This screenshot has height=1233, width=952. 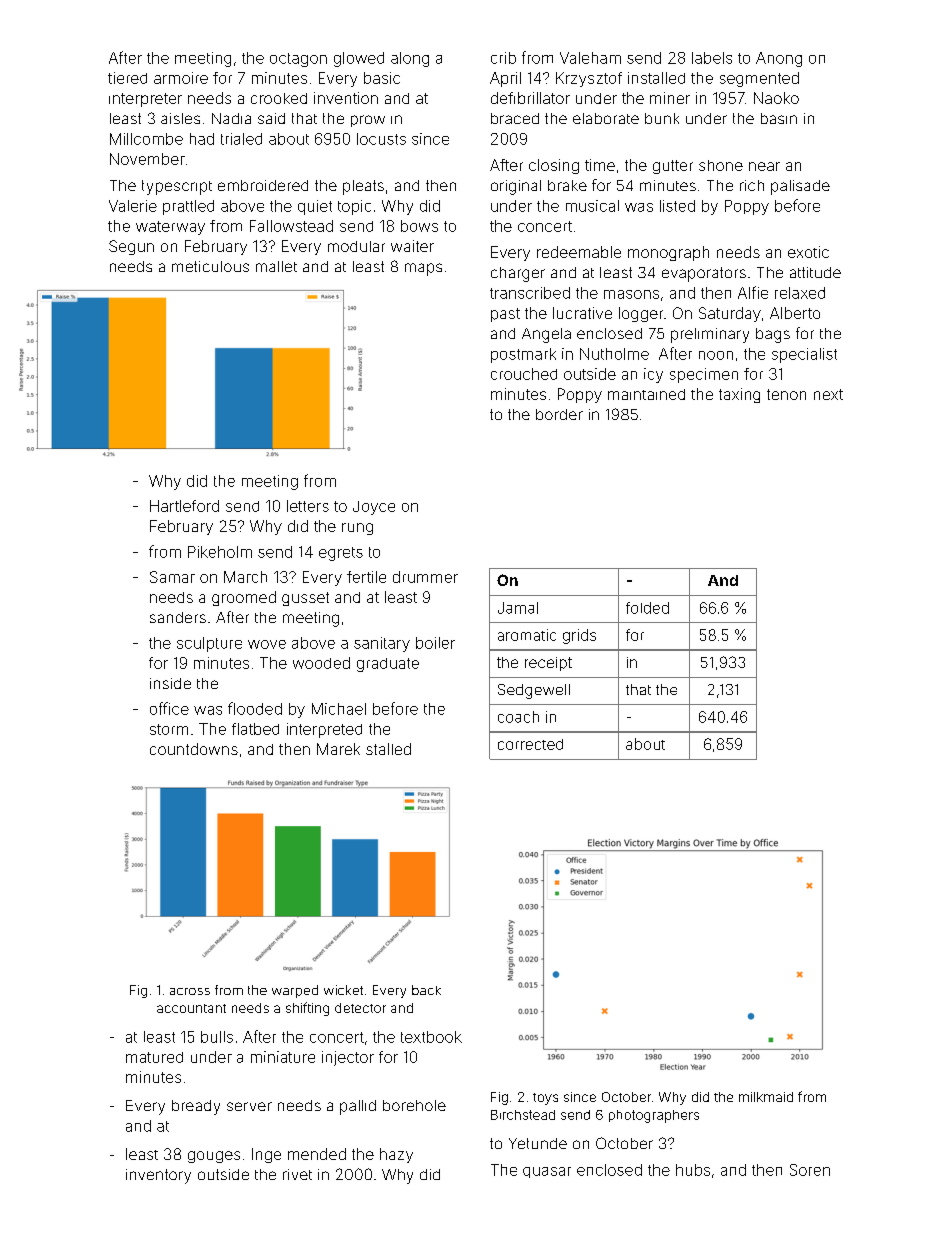 What do you see at coordinates (158, 1176) in the screenshot?
I see `inventory` at bounding box center [158, 1176].
